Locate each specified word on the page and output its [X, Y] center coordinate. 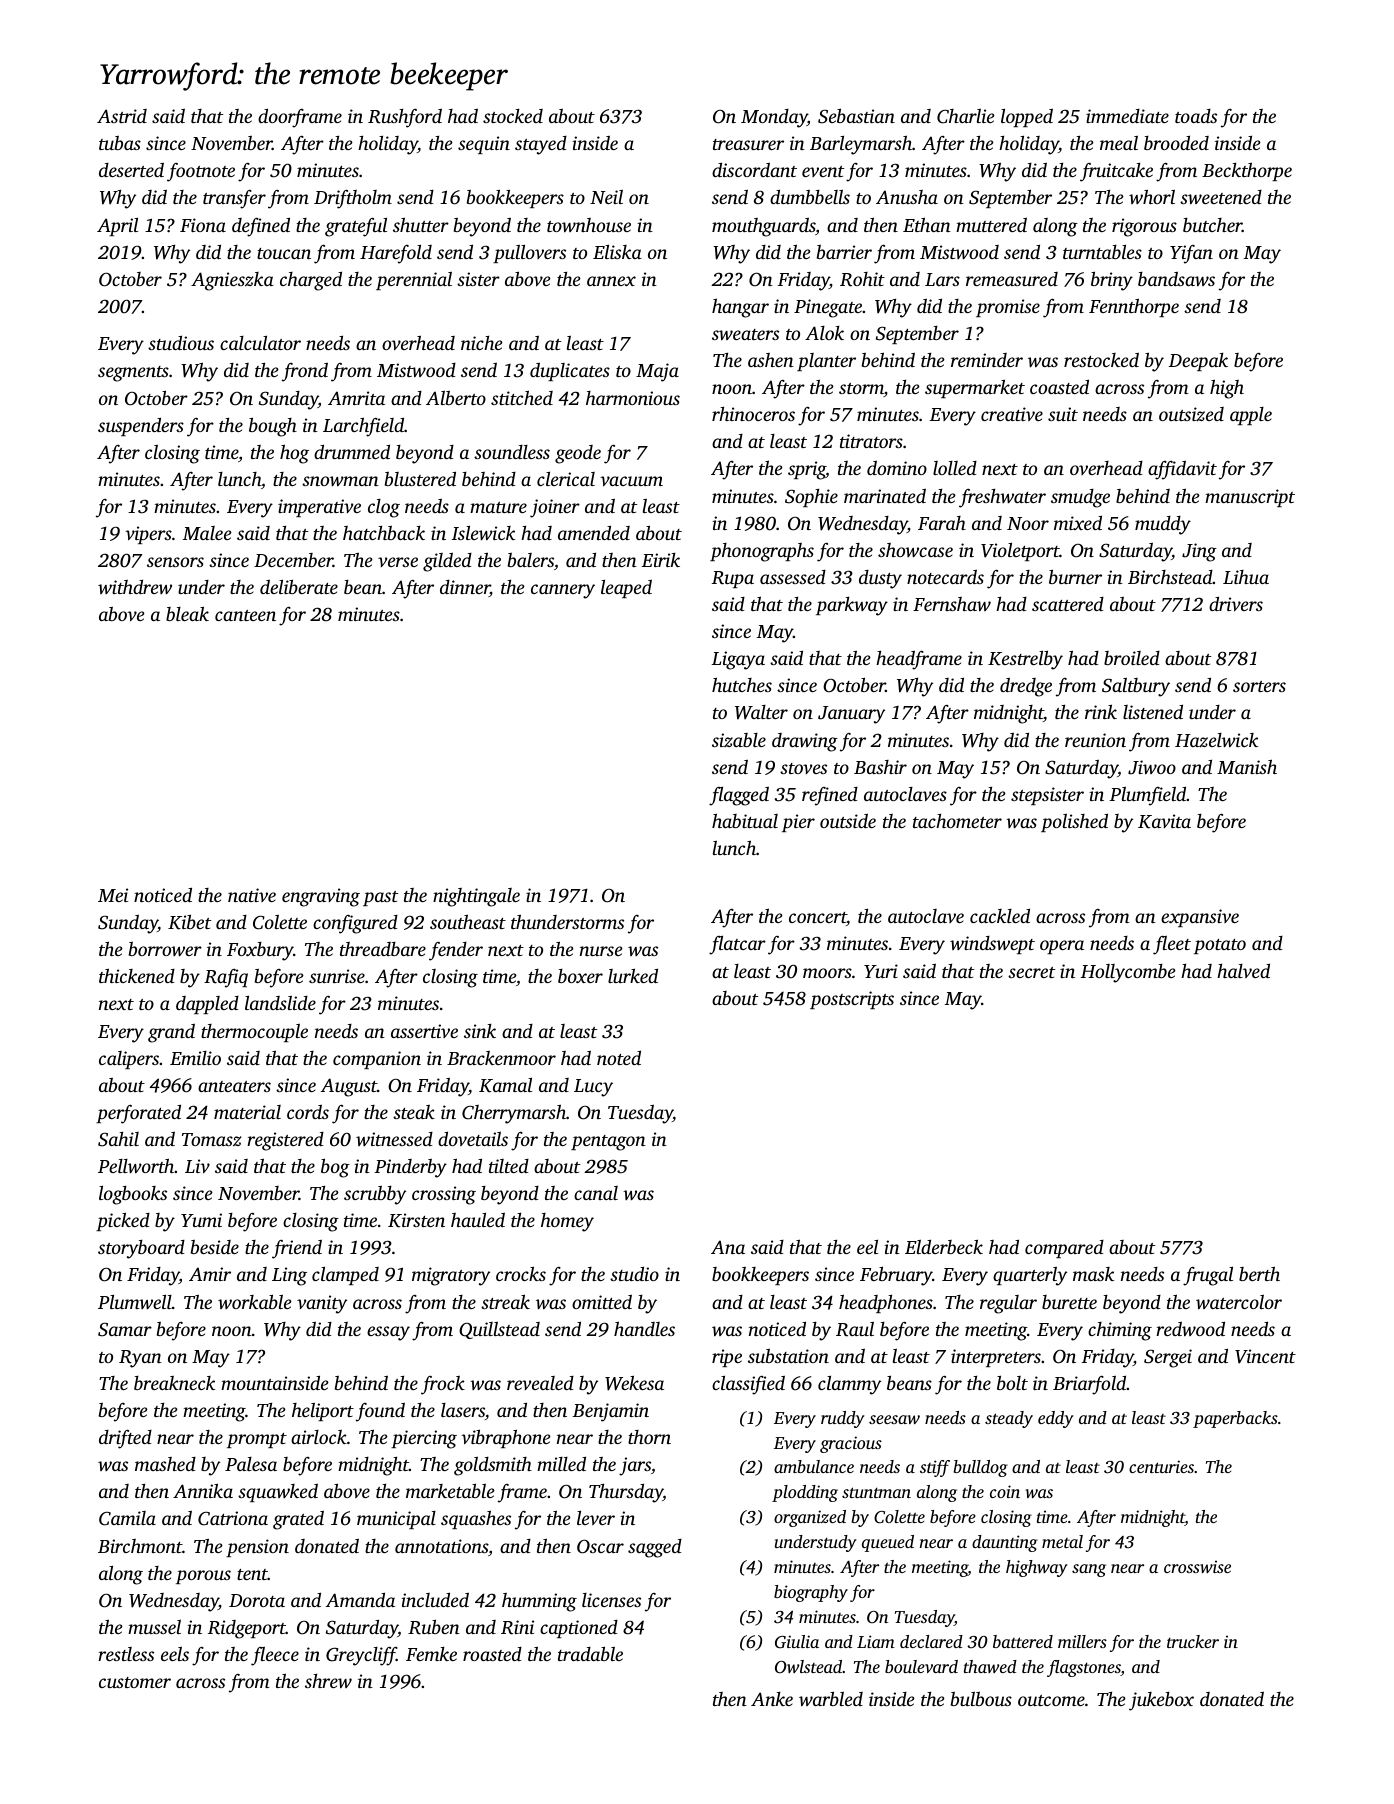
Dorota [257, 1600]
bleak [187, 613]
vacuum [631, 481]
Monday [774, 118]
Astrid [122, 116]
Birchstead [1170, 577]
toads [1196, 116]
